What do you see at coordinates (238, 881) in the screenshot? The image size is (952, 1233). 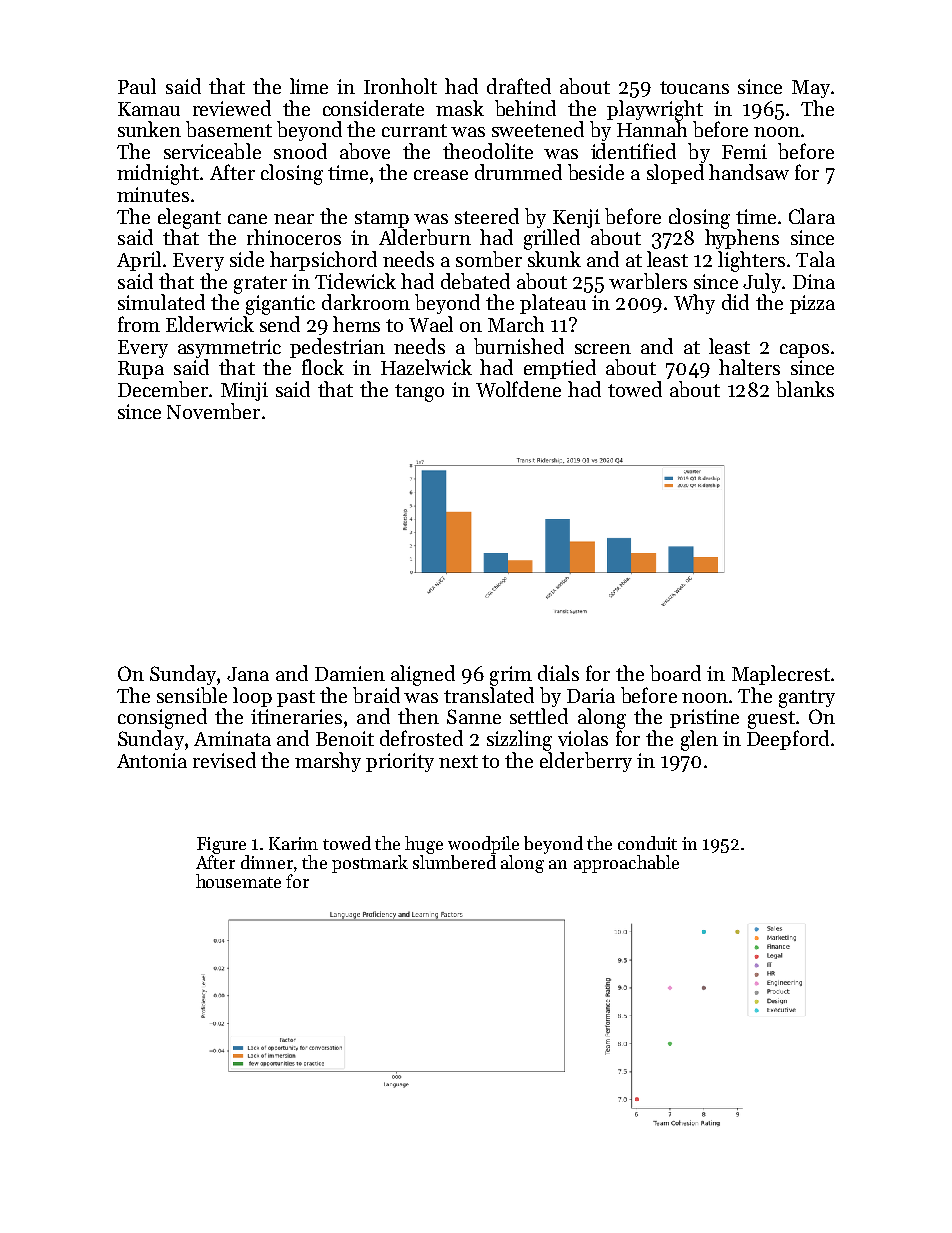 I see `housemate` at bounding box center [238, 881].
